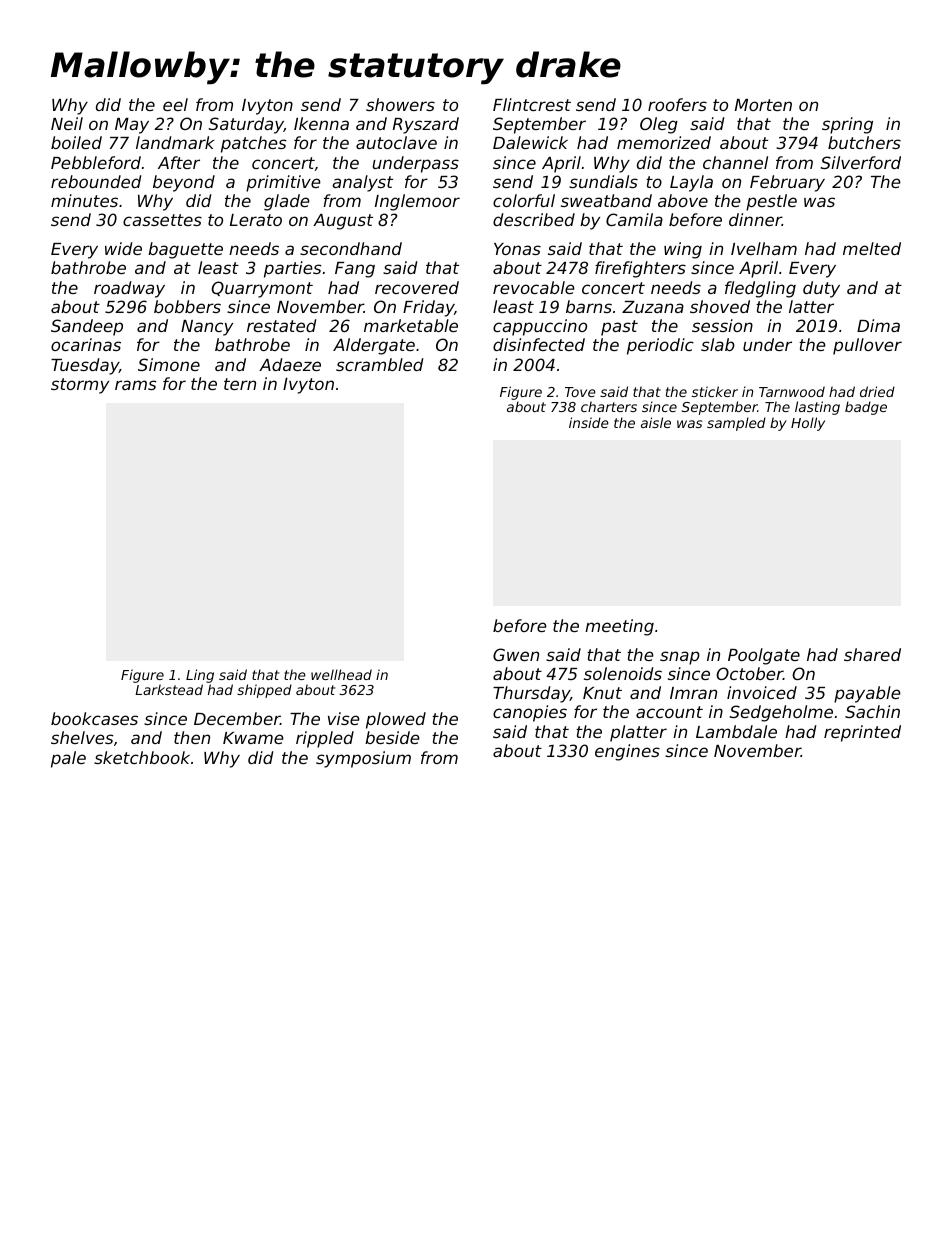 Image resolution: width=952 pixels, height=1233 pixels. Describe the element at coordinates (87, 327) in the image. I see `Sandeep` at that location.
